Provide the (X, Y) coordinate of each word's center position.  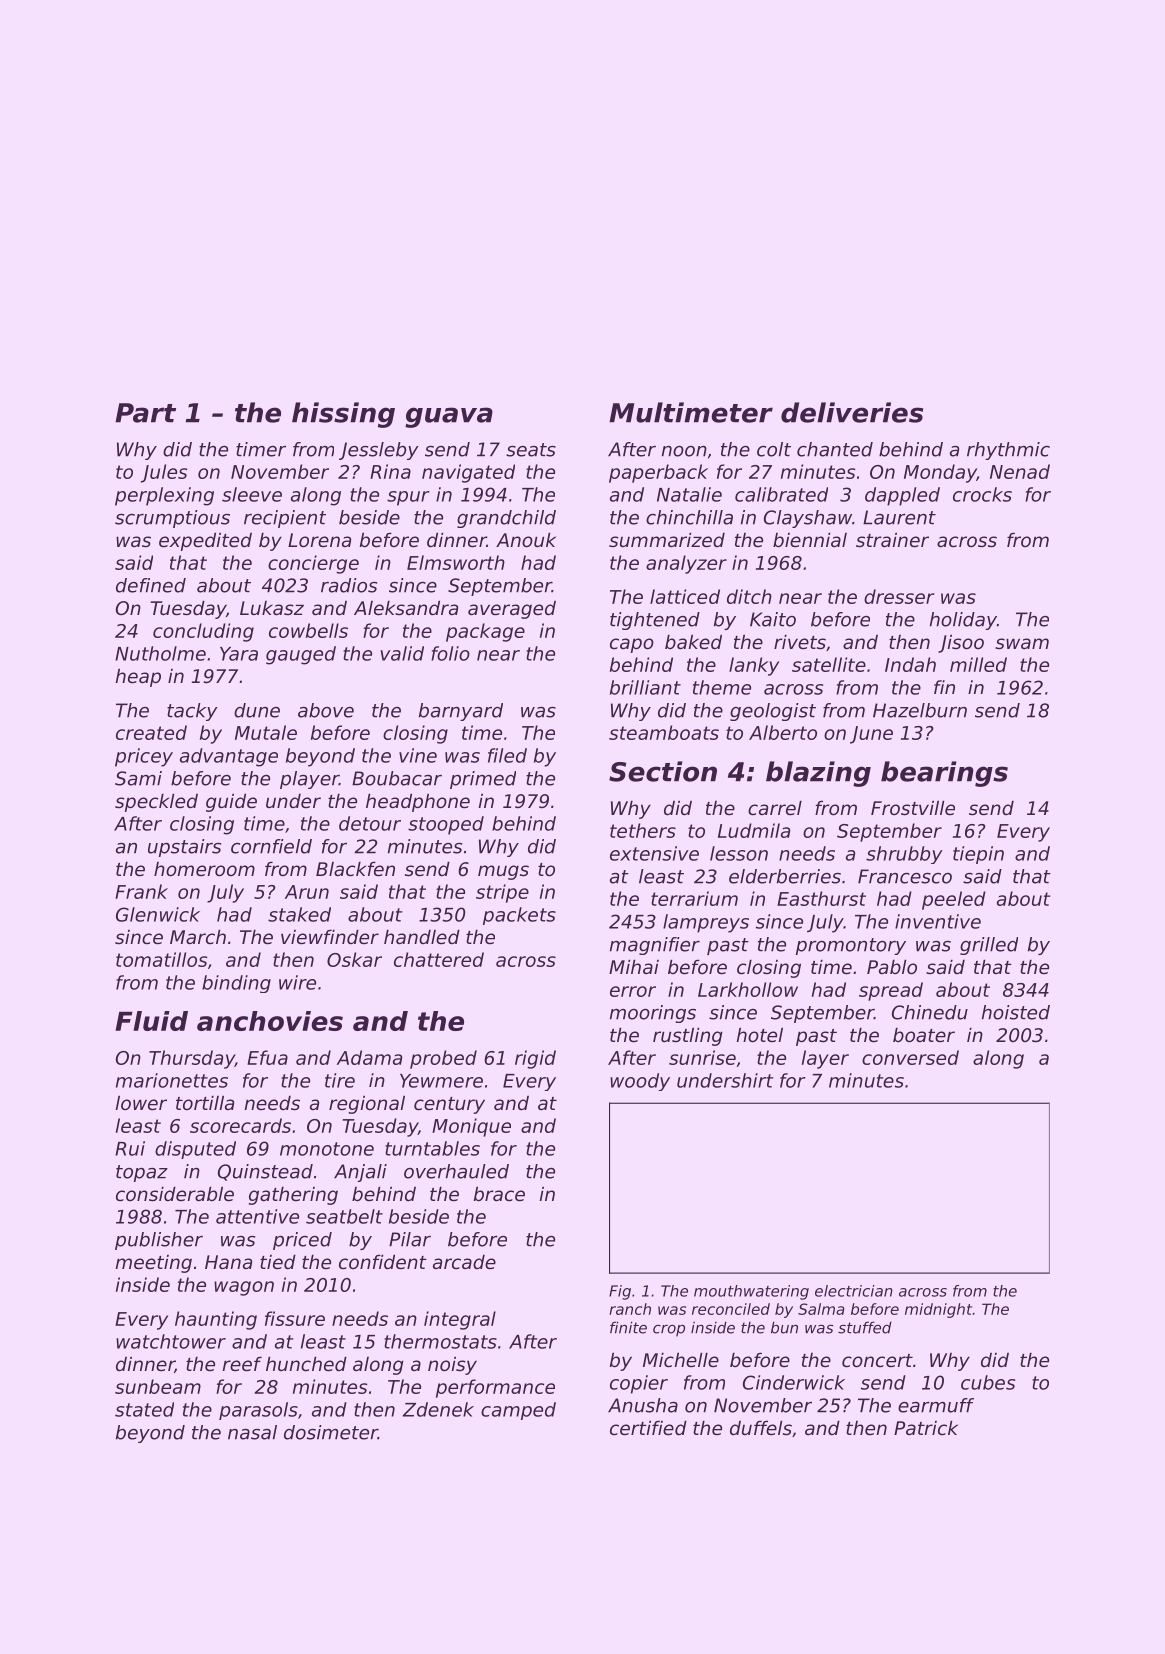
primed (483, 780)
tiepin (978, 855)
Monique (471, 1127)
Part (145, 413)
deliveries (852, 412)
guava (449, 417)
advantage (229, 757)
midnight (938, 1310)
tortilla (205, 1102)
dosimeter (331, 1432)
